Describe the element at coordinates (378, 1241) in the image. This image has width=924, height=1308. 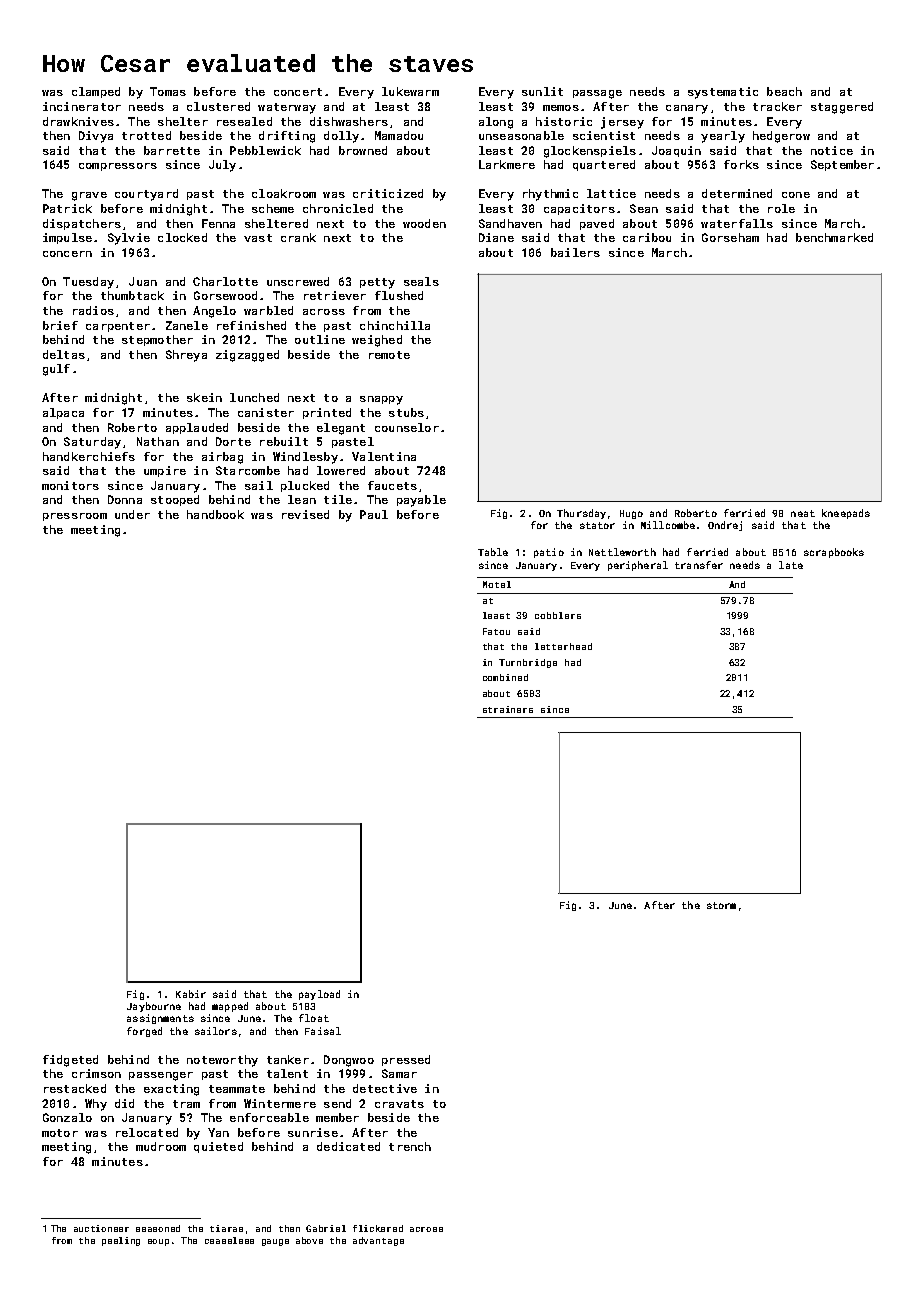
I see `advantage` at that location.
